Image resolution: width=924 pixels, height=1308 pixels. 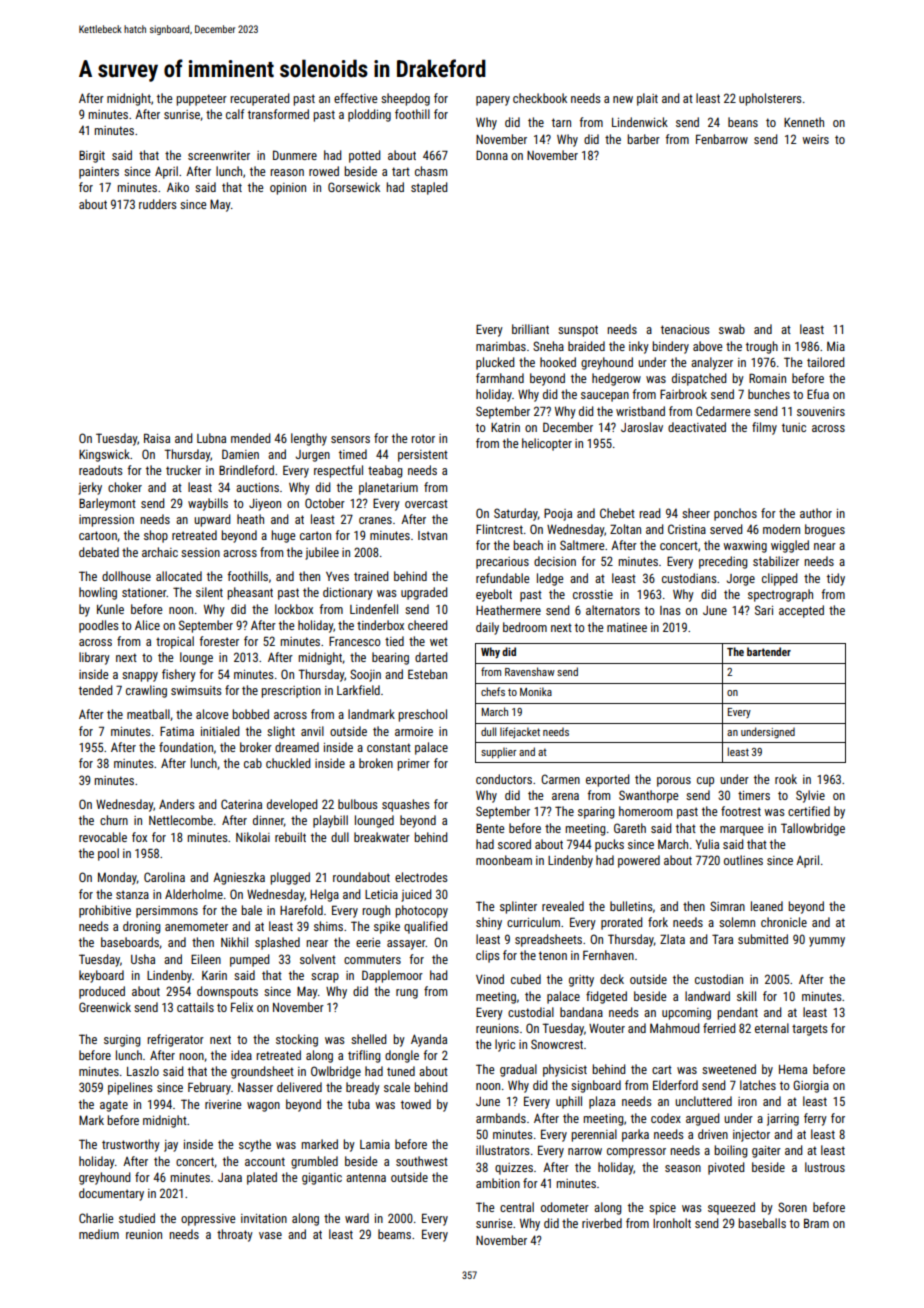 I want to click on argued, so click(x=702, y=1119).
